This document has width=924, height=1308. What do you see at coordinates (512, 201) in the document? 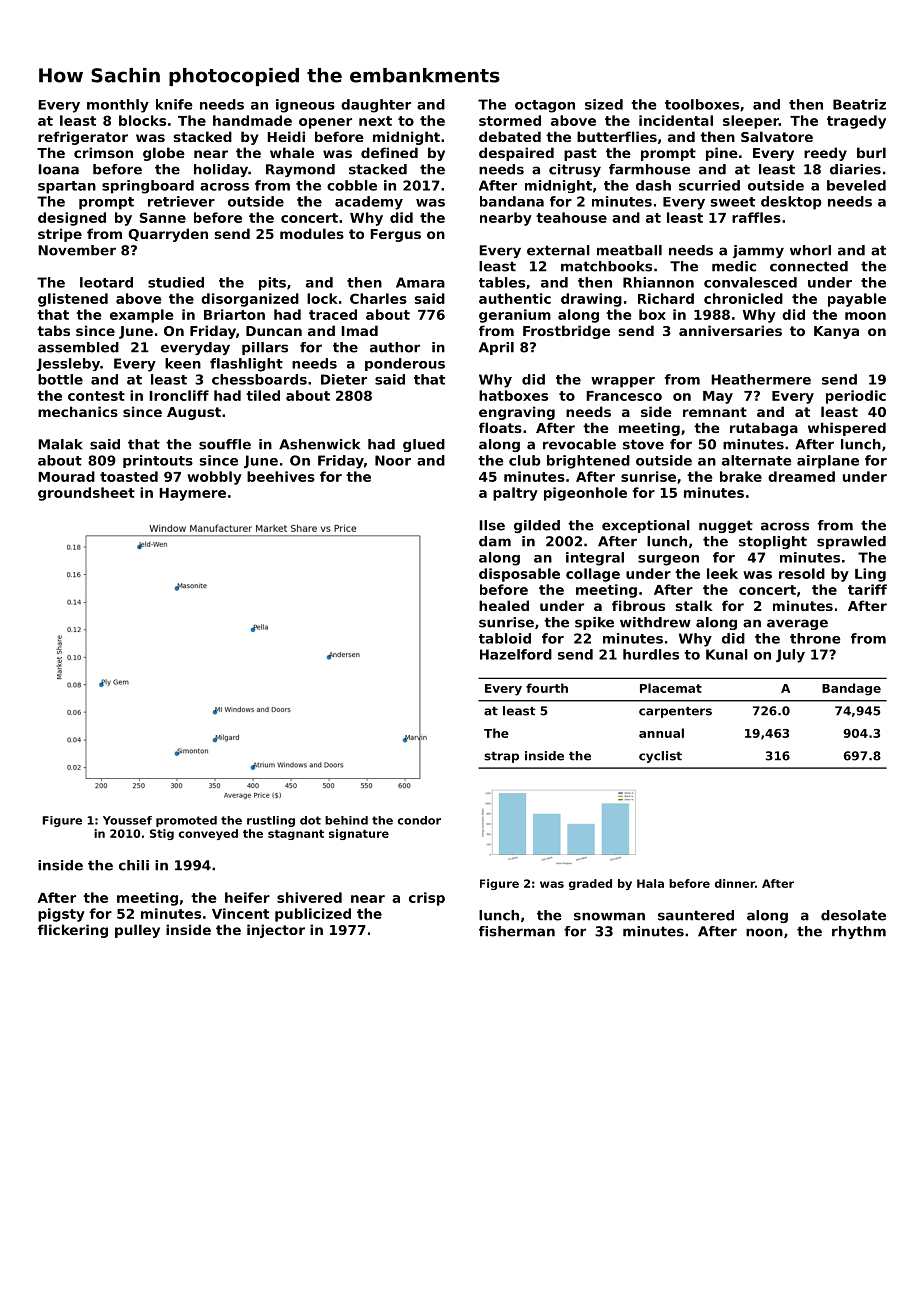
I see `bandana` at bounding box center [512, 201].
